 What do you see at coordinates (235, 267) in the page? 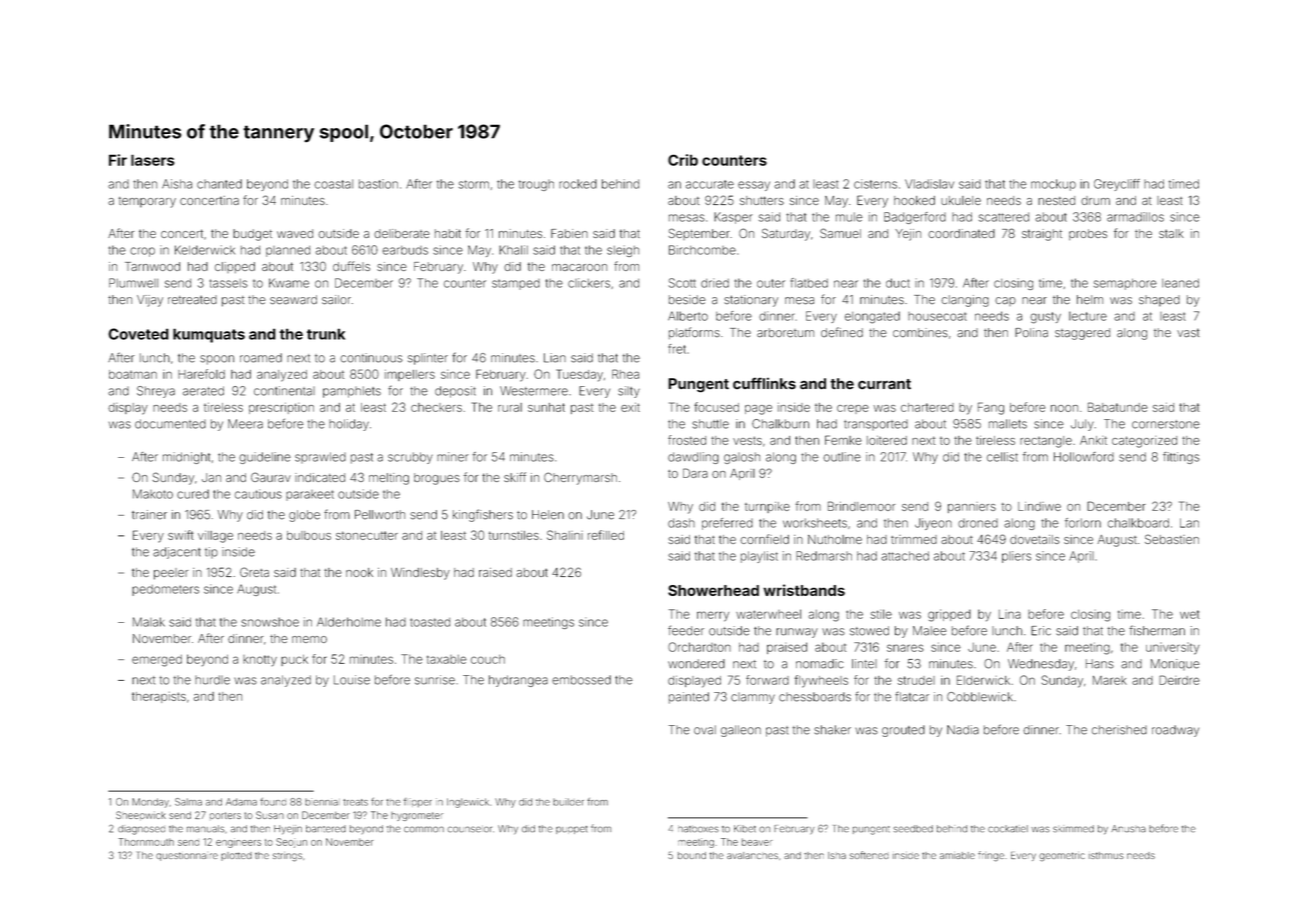
I see `clipped` at bounding box center [235, 267].
